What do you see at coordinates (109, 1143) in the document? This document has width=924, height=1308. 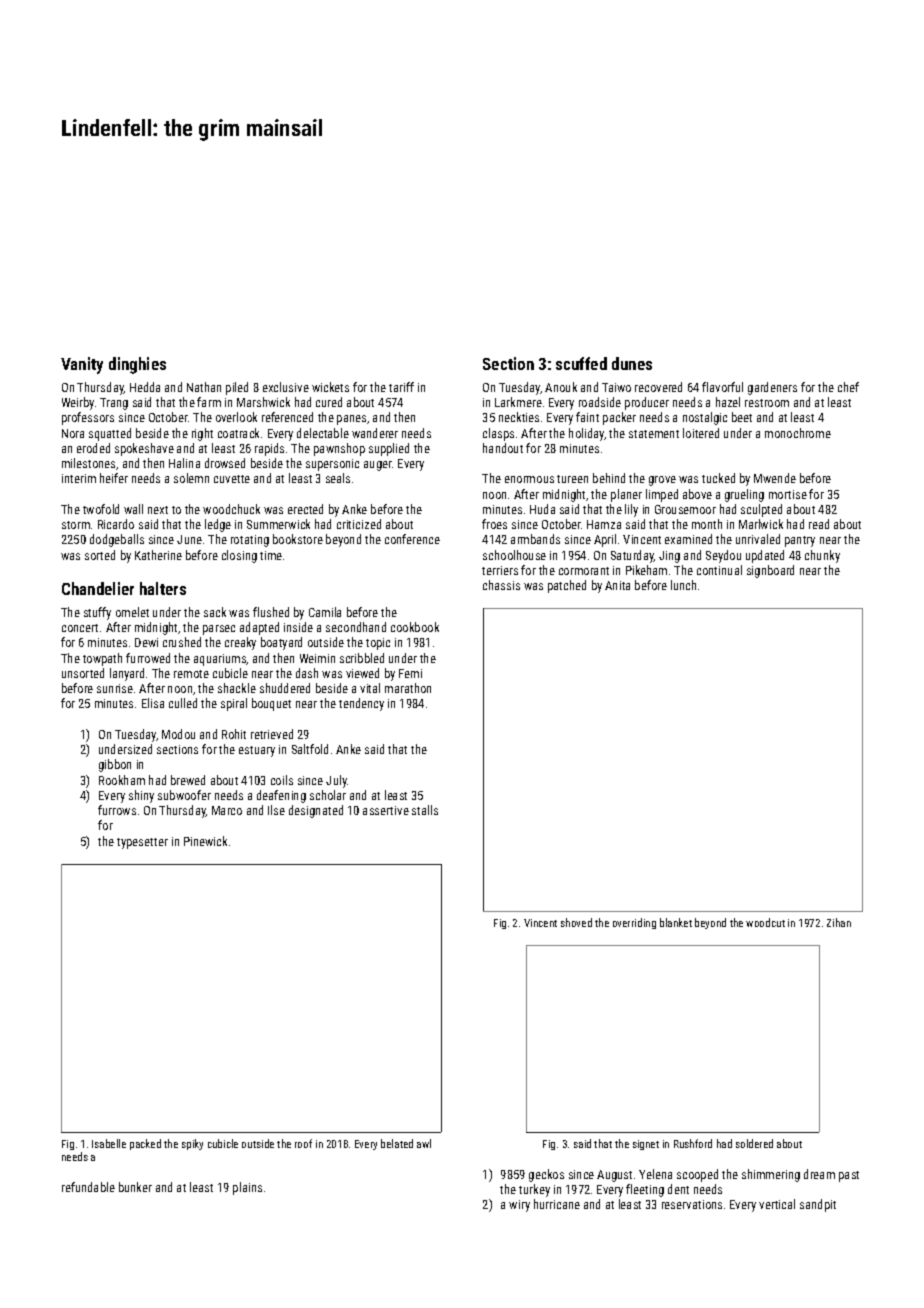 I see `Isabelle` at bounding box center [109, 1143].
